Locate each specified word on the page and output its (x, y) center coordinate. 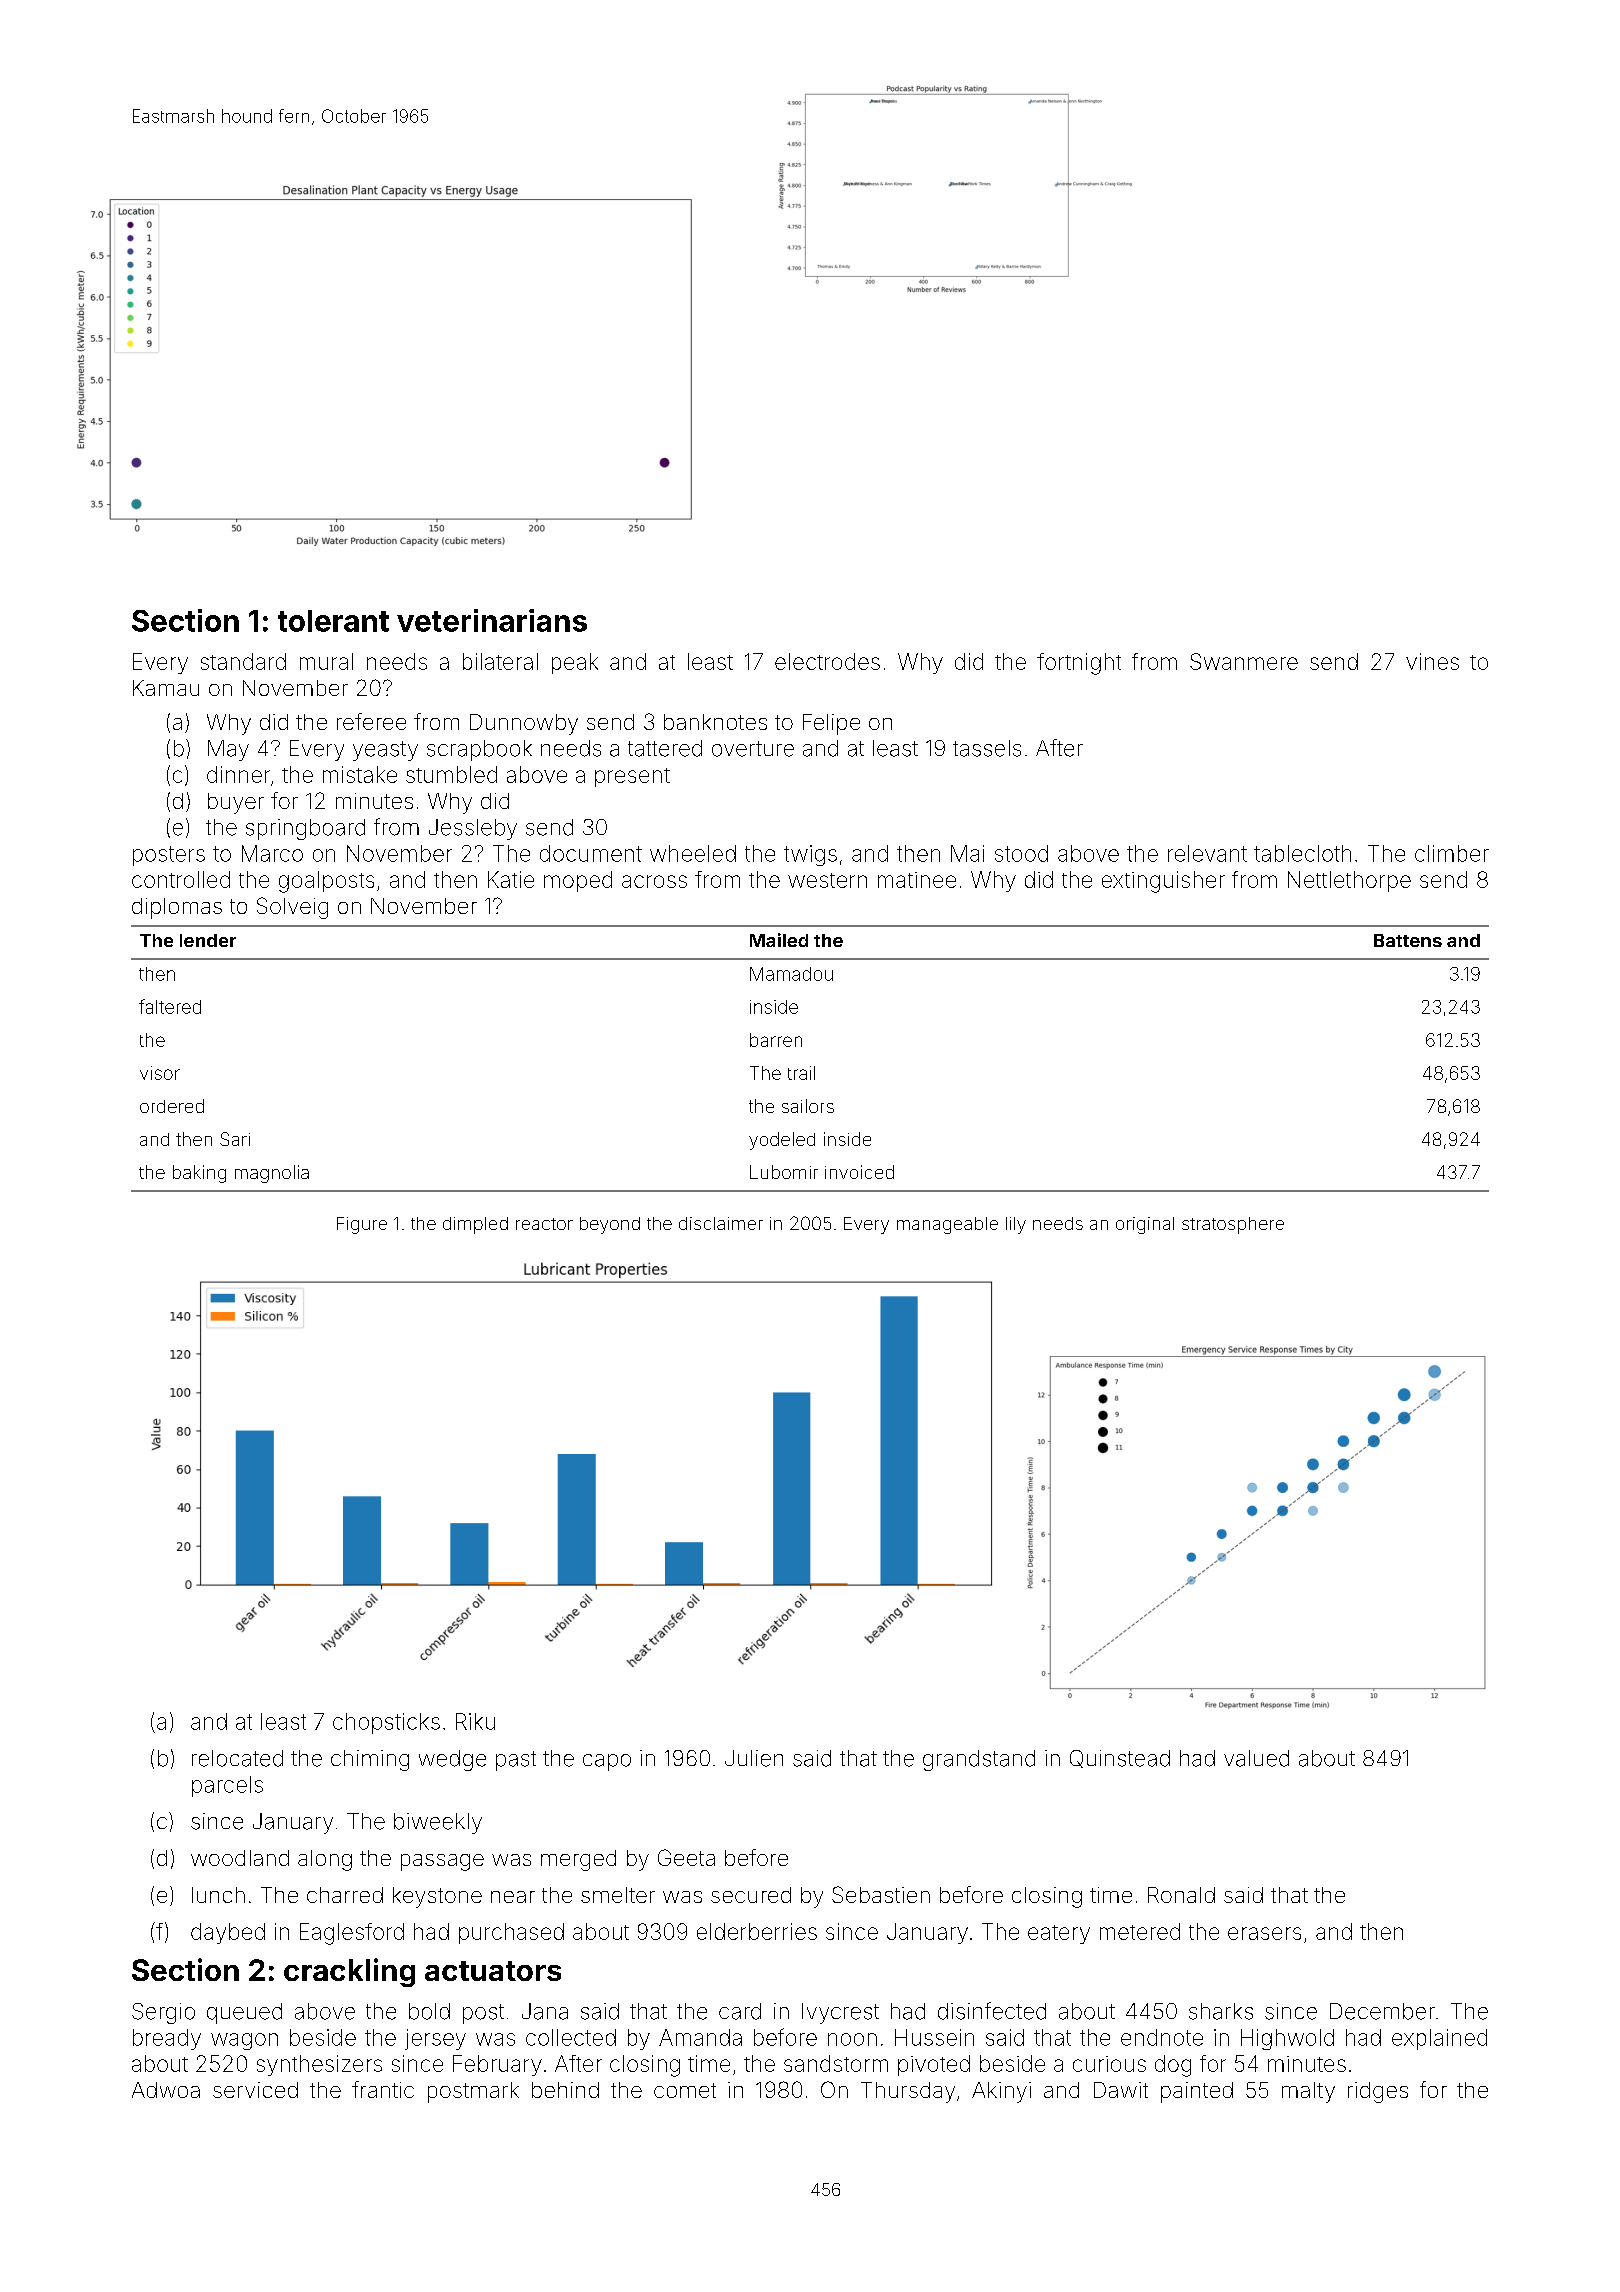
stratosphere (1233, 1225)
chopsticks (386, 1723)
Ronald (1181, 1895)
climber (1452, 853)
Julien (754, 1758)
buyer (236, 803)
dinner (238, 774)
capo (607, 1762)
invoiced (859, 1172)
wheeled (693, 853)
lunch (218, 1895)
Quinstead (1120, 1759)
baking (199, 1174)
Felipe (831, 724)
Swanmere (1244, 661)
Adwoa (166, 2090)
